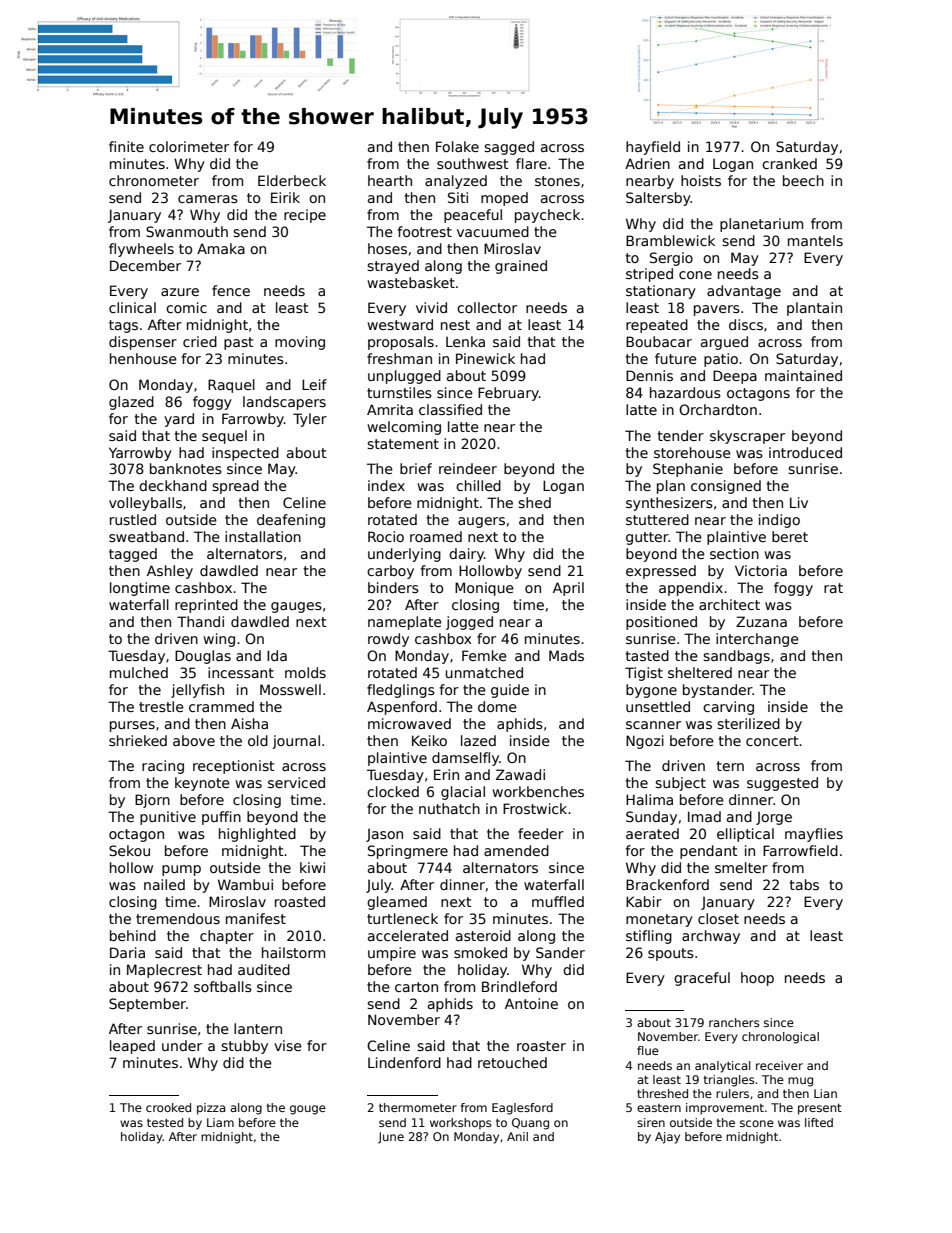 This image has width=952, height=1233. Describe the element at coordinates (790, 536) in the image. I see `beret` at that location.
